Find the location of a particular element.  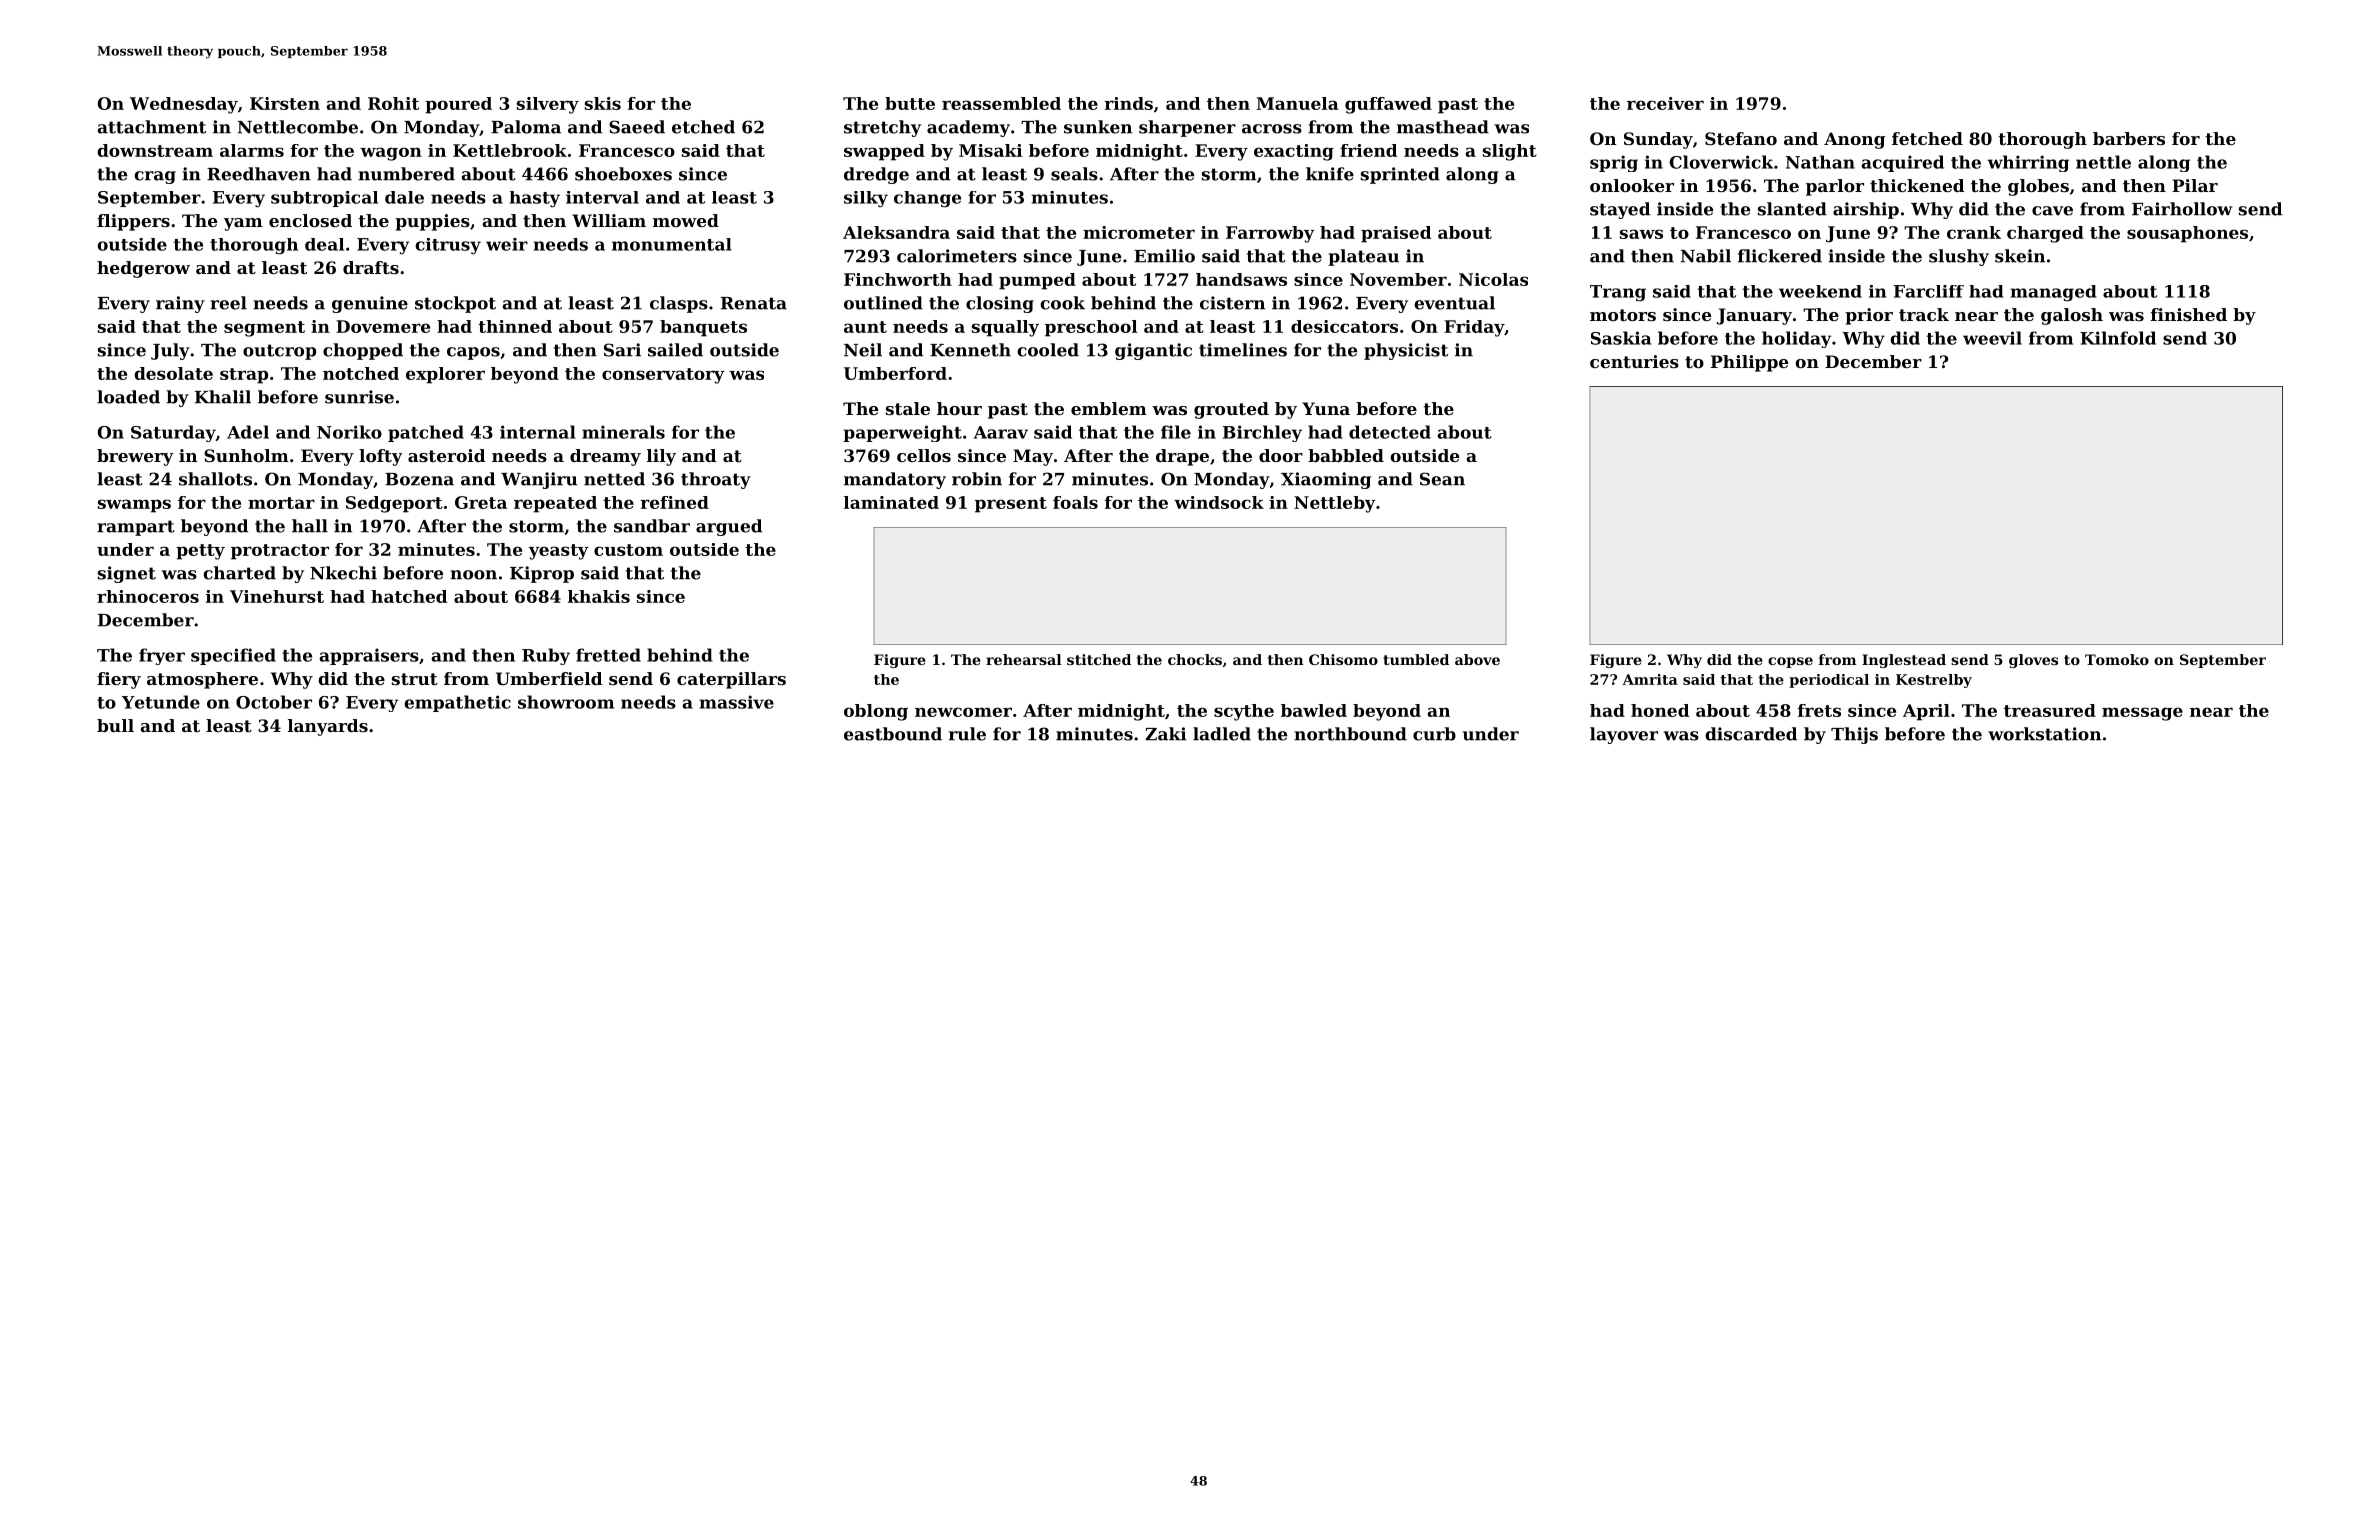

squally is located at coordinates (1005, 328).
